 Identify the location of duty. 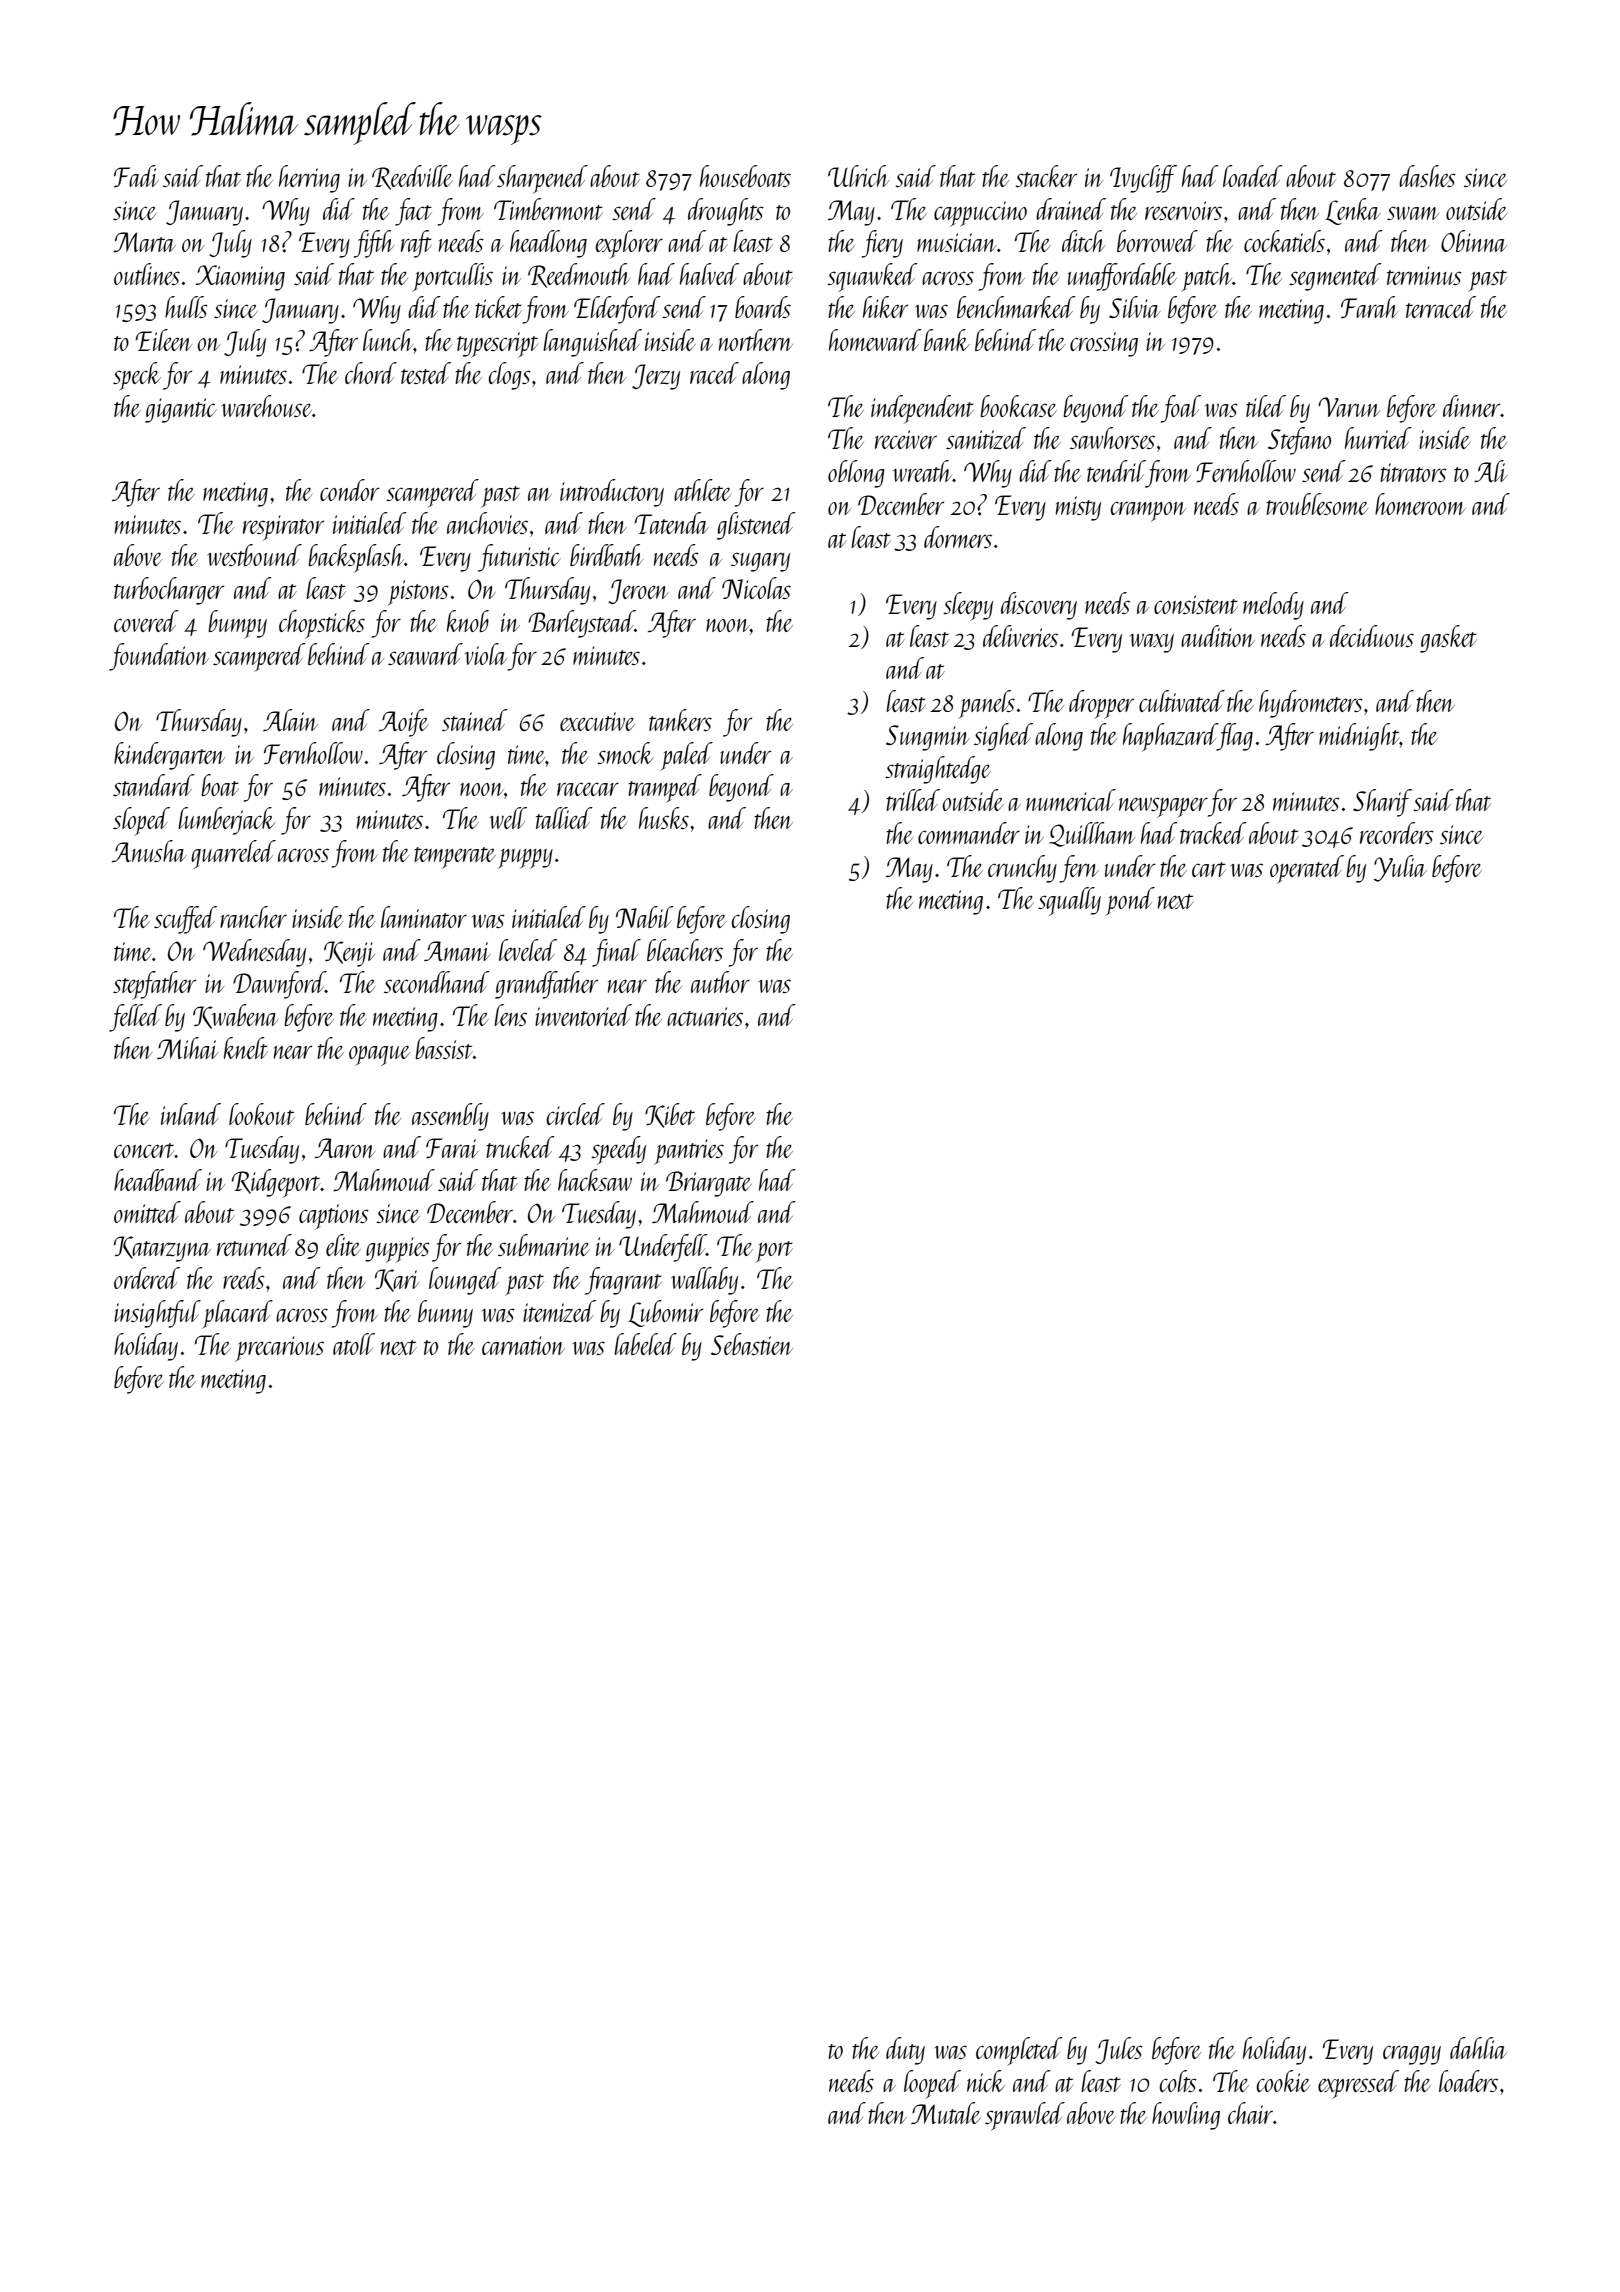
(905, 2051).
